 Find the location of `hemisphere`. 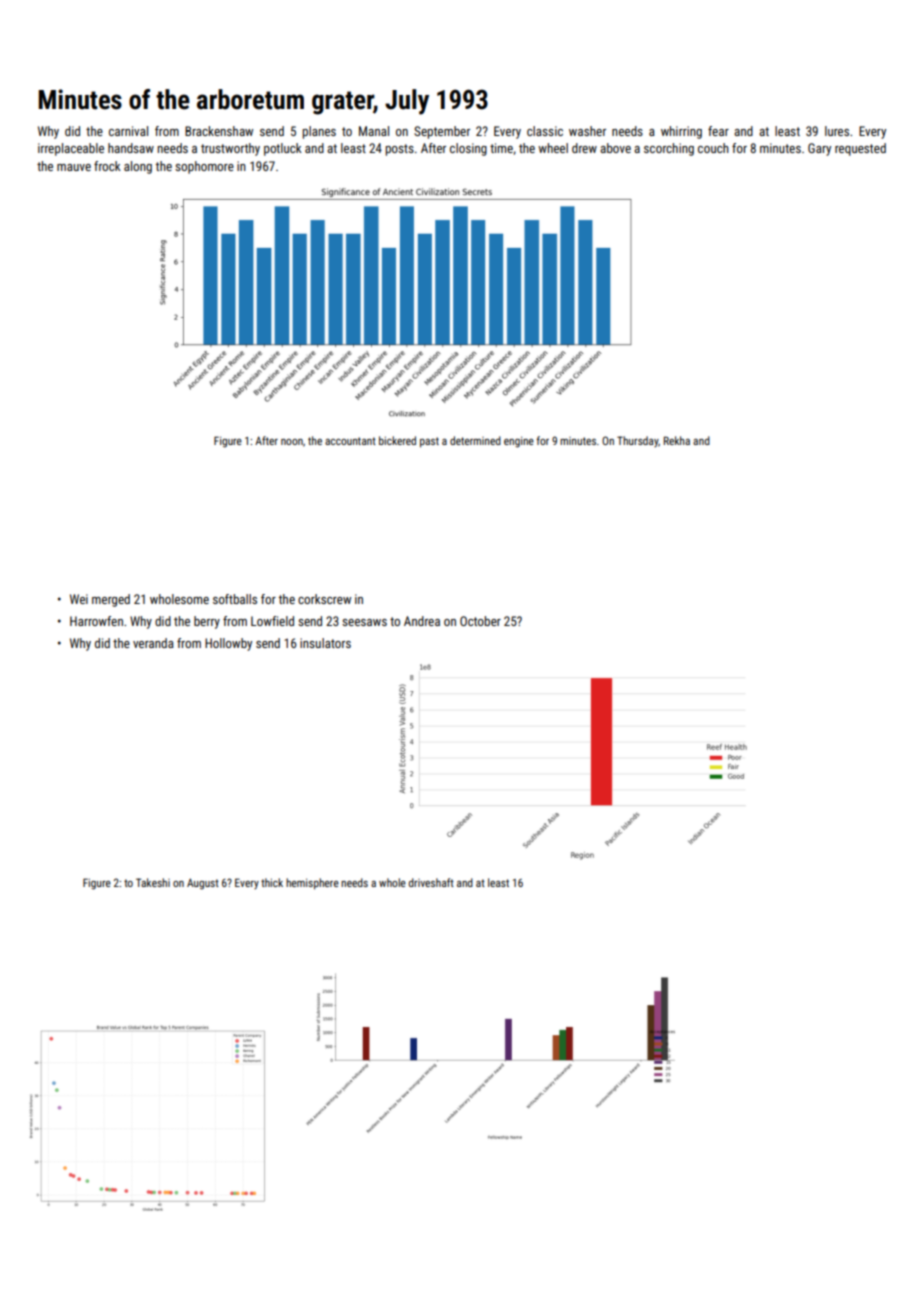

hemisphere is located at coordinates (312, 884).
